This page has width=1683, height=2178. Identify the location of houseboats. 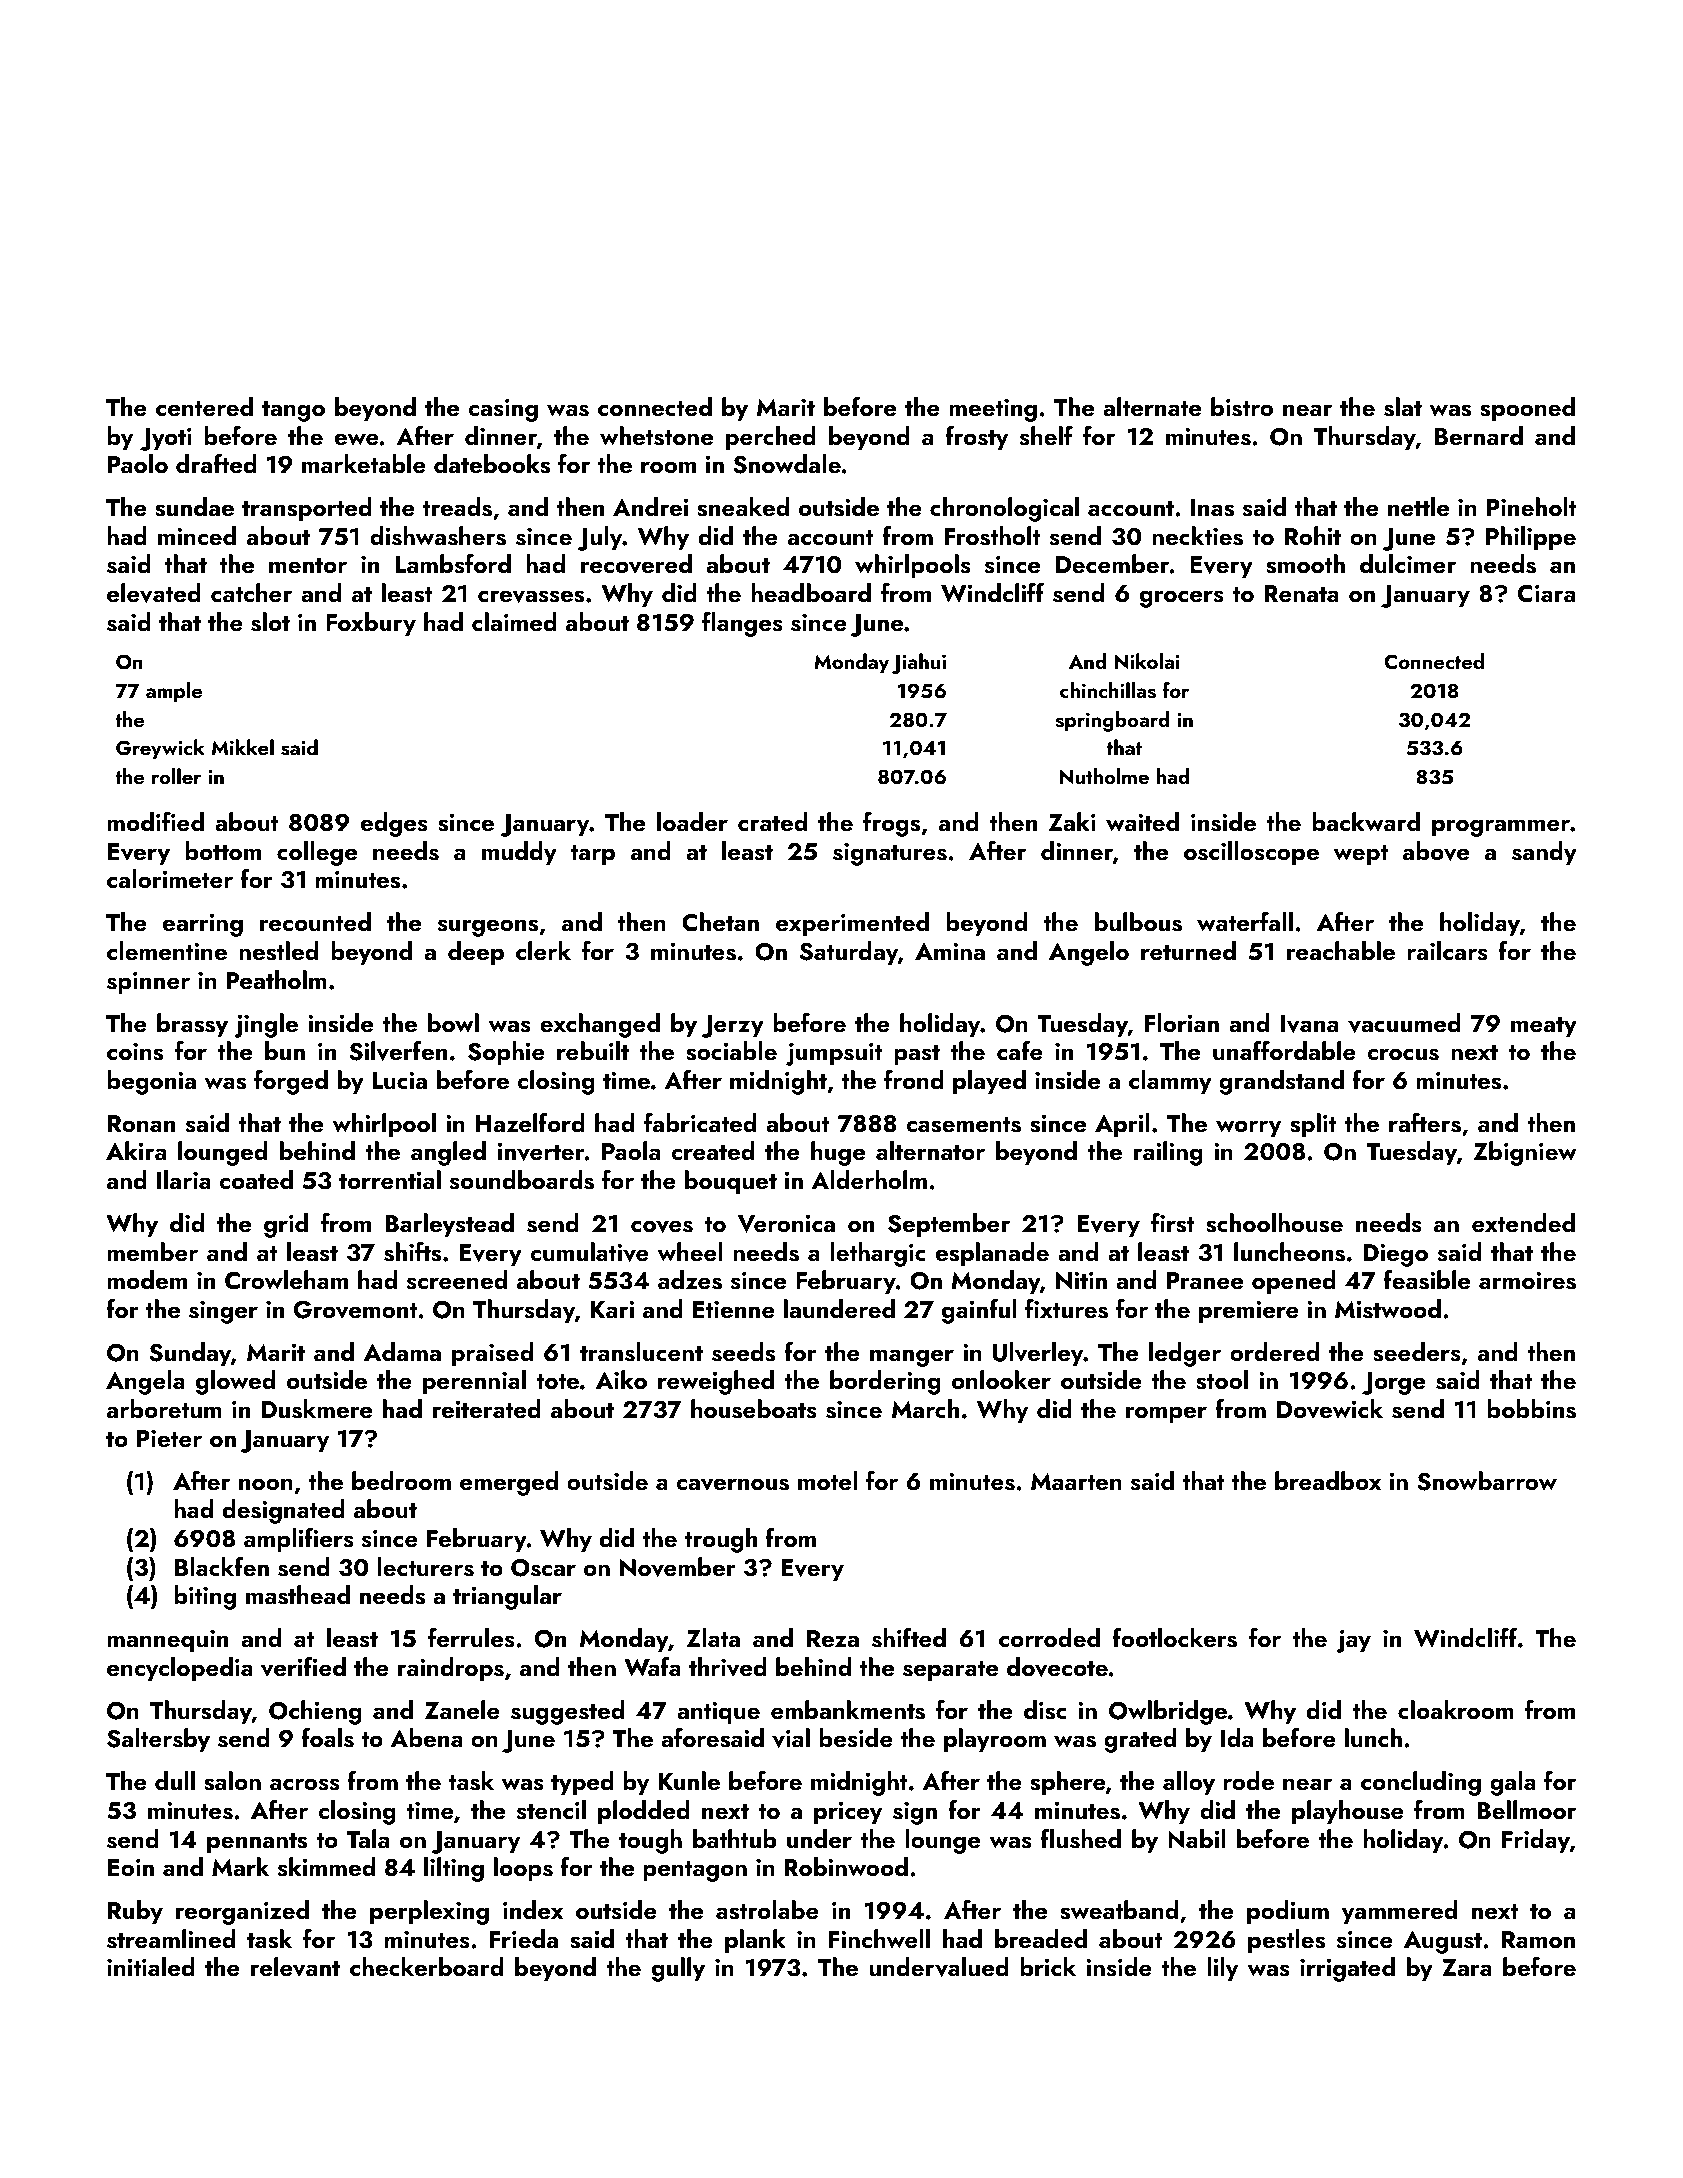
(754, 1409).
